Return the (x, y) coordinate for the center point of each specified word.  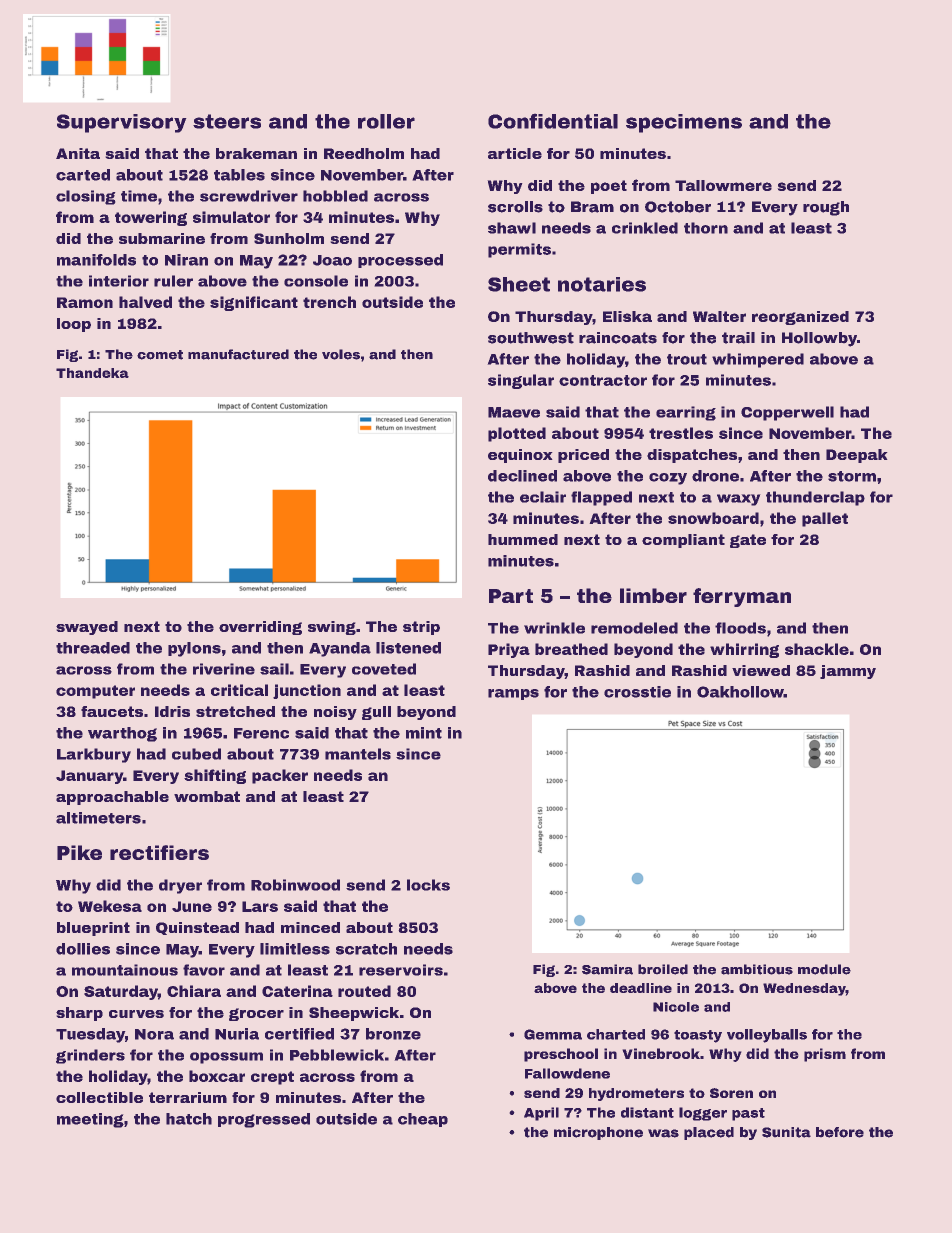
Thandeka (92, 373)
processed (400, 261)
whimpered (758, 360)
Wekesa (110, 906)
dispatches (692, 456)
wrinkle (554, 628)
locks (428, 885)
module (824, 969)
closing (86, 197)
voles (341, 354)
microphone (598, 1133)
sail (274, 669)
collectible (99, 1097)
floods (740, 628)
